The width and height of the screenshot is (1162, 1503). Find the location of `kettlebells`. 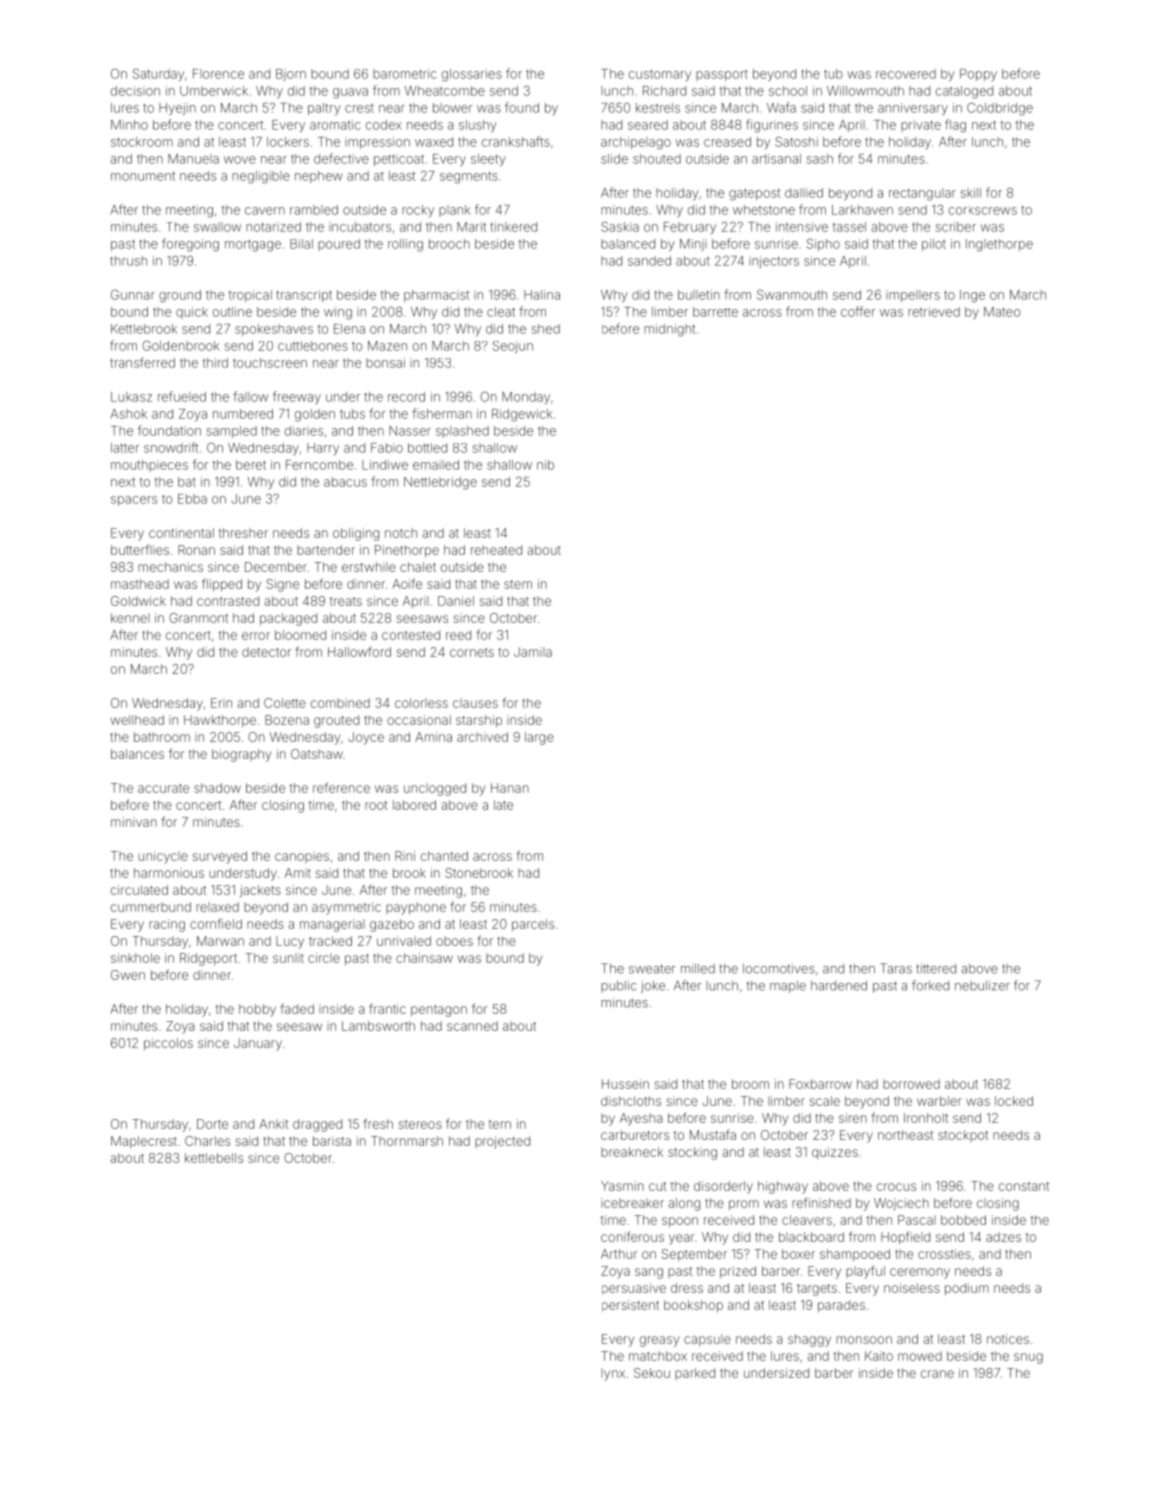

kettlebells is located at coordinates (214, 1158).
